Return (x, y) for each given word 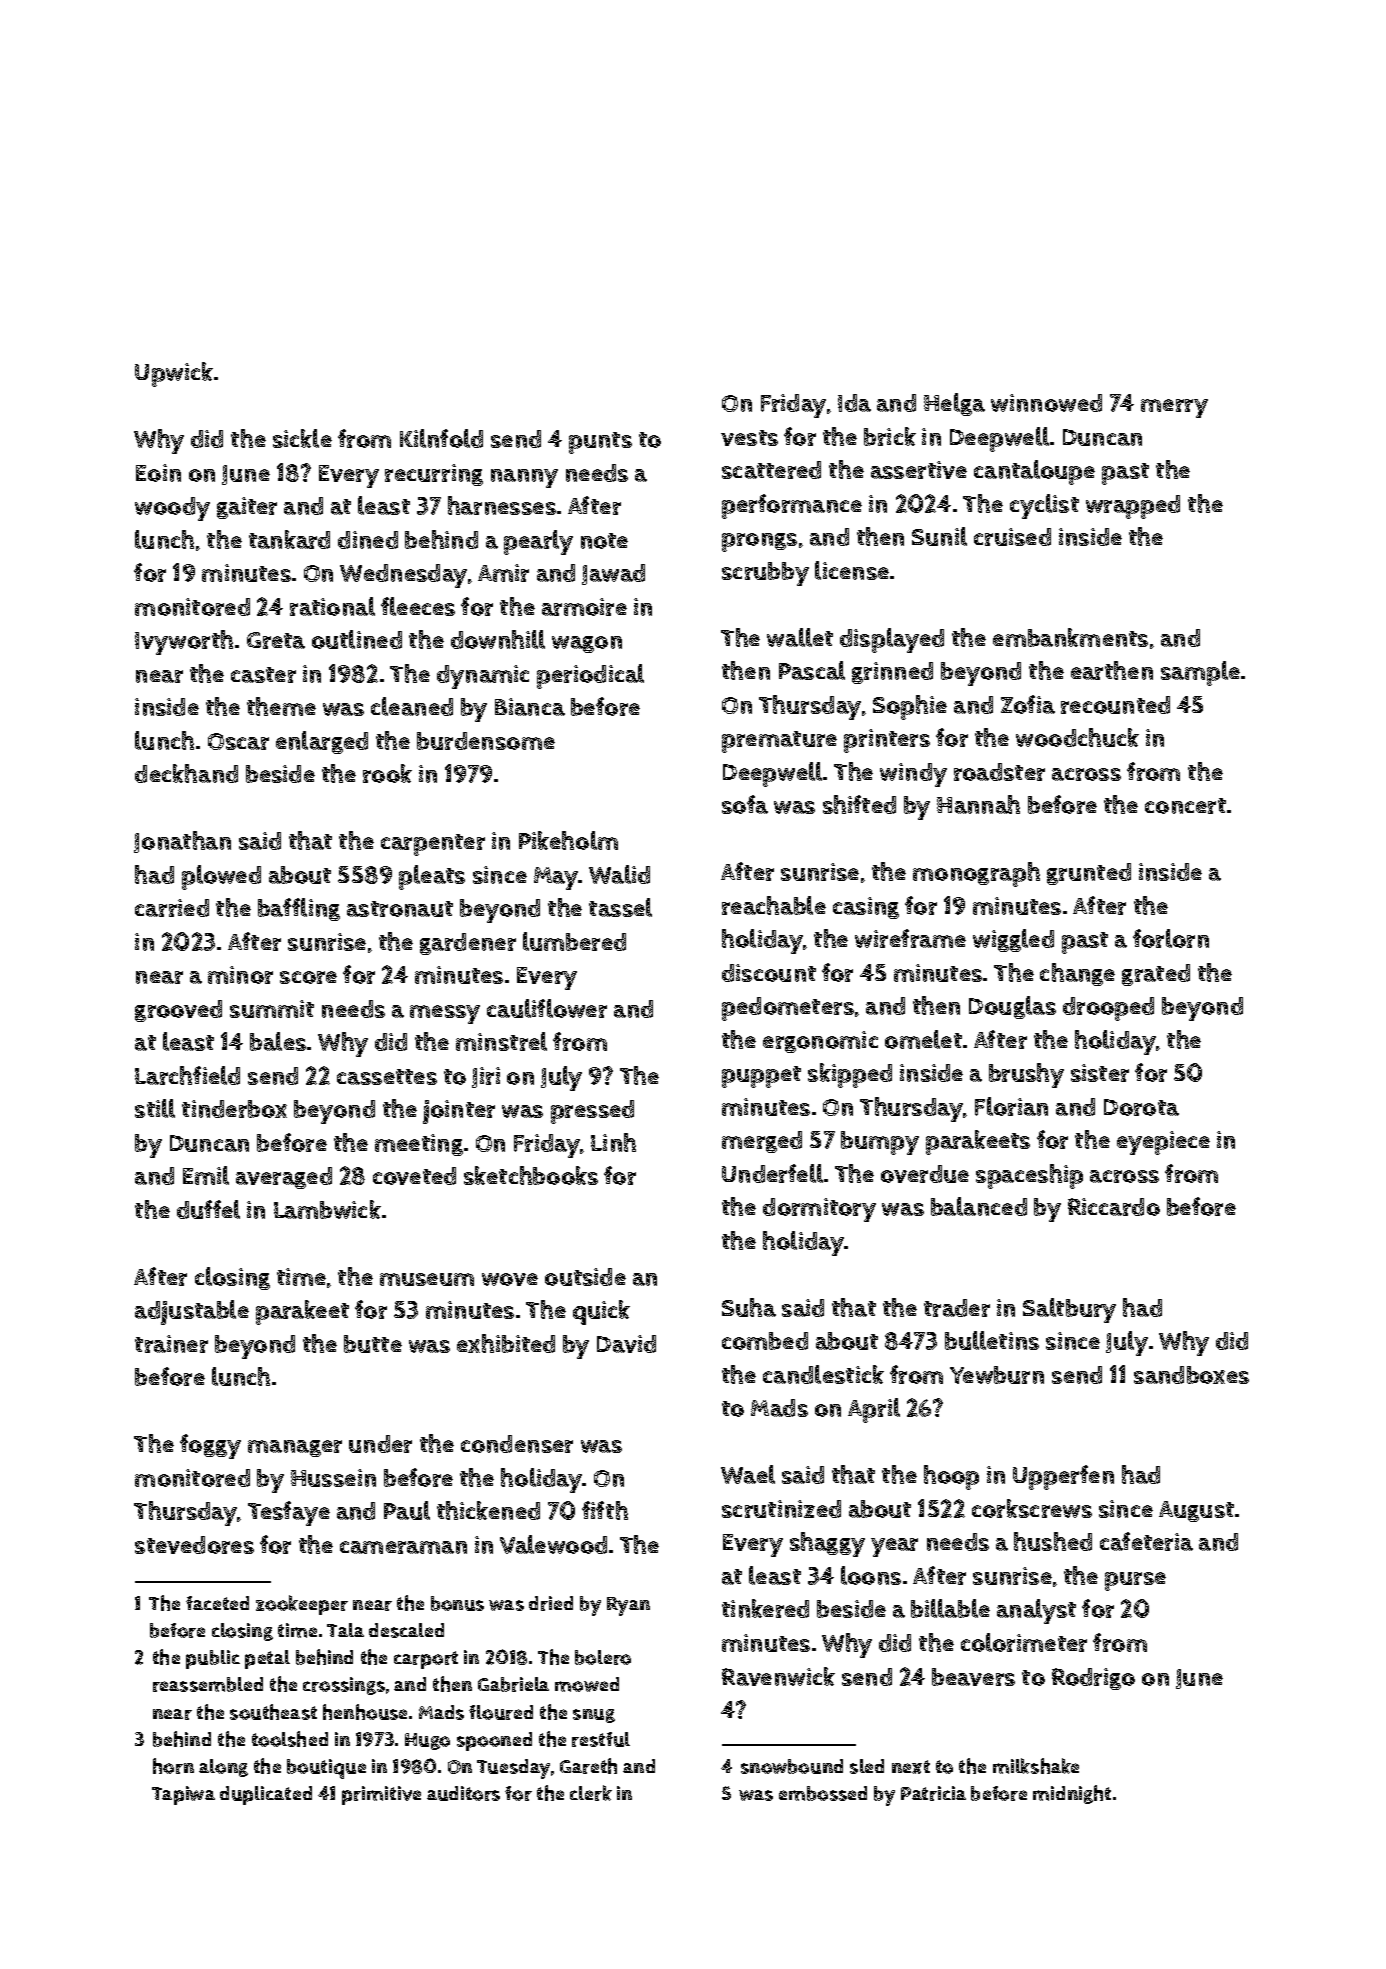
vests (749, 438)
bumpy (880, 1143)
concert (1185, 806)
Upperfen (1063, 1477)
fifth (605, 1510)
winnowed (1046, 403)
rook (387, 773)
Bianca (530, 707)
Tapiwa (183, 1795)
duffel (208, 1209)
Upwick (174, 374)
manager (295, 1448)
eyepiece (1163, 1143)
